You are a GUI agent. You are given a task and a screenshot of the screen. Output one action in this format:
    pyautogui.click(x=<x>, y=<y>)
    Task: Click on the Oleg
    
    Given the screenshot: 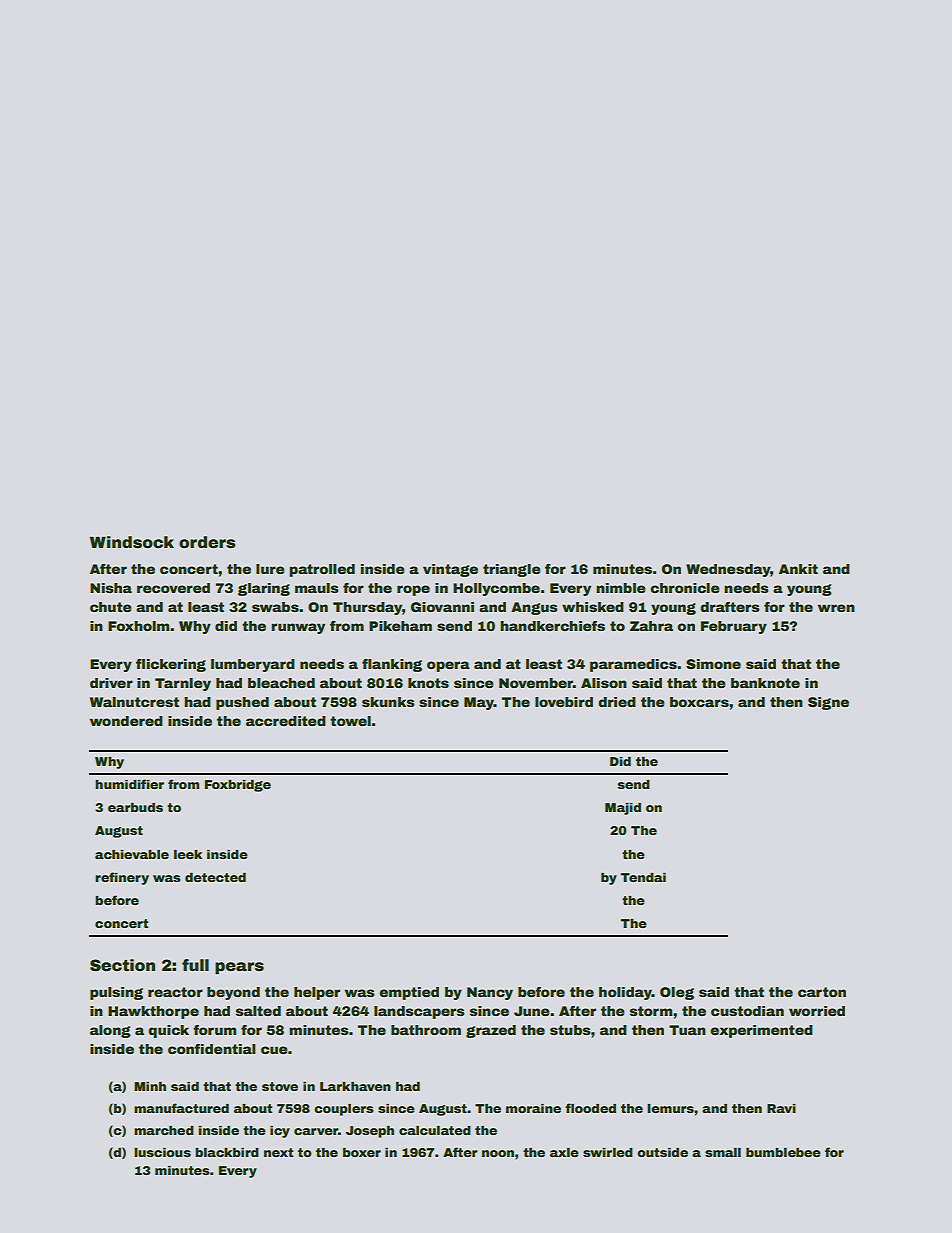 What is the action you would take?
    pyautogui.click(x=677, y=993)
